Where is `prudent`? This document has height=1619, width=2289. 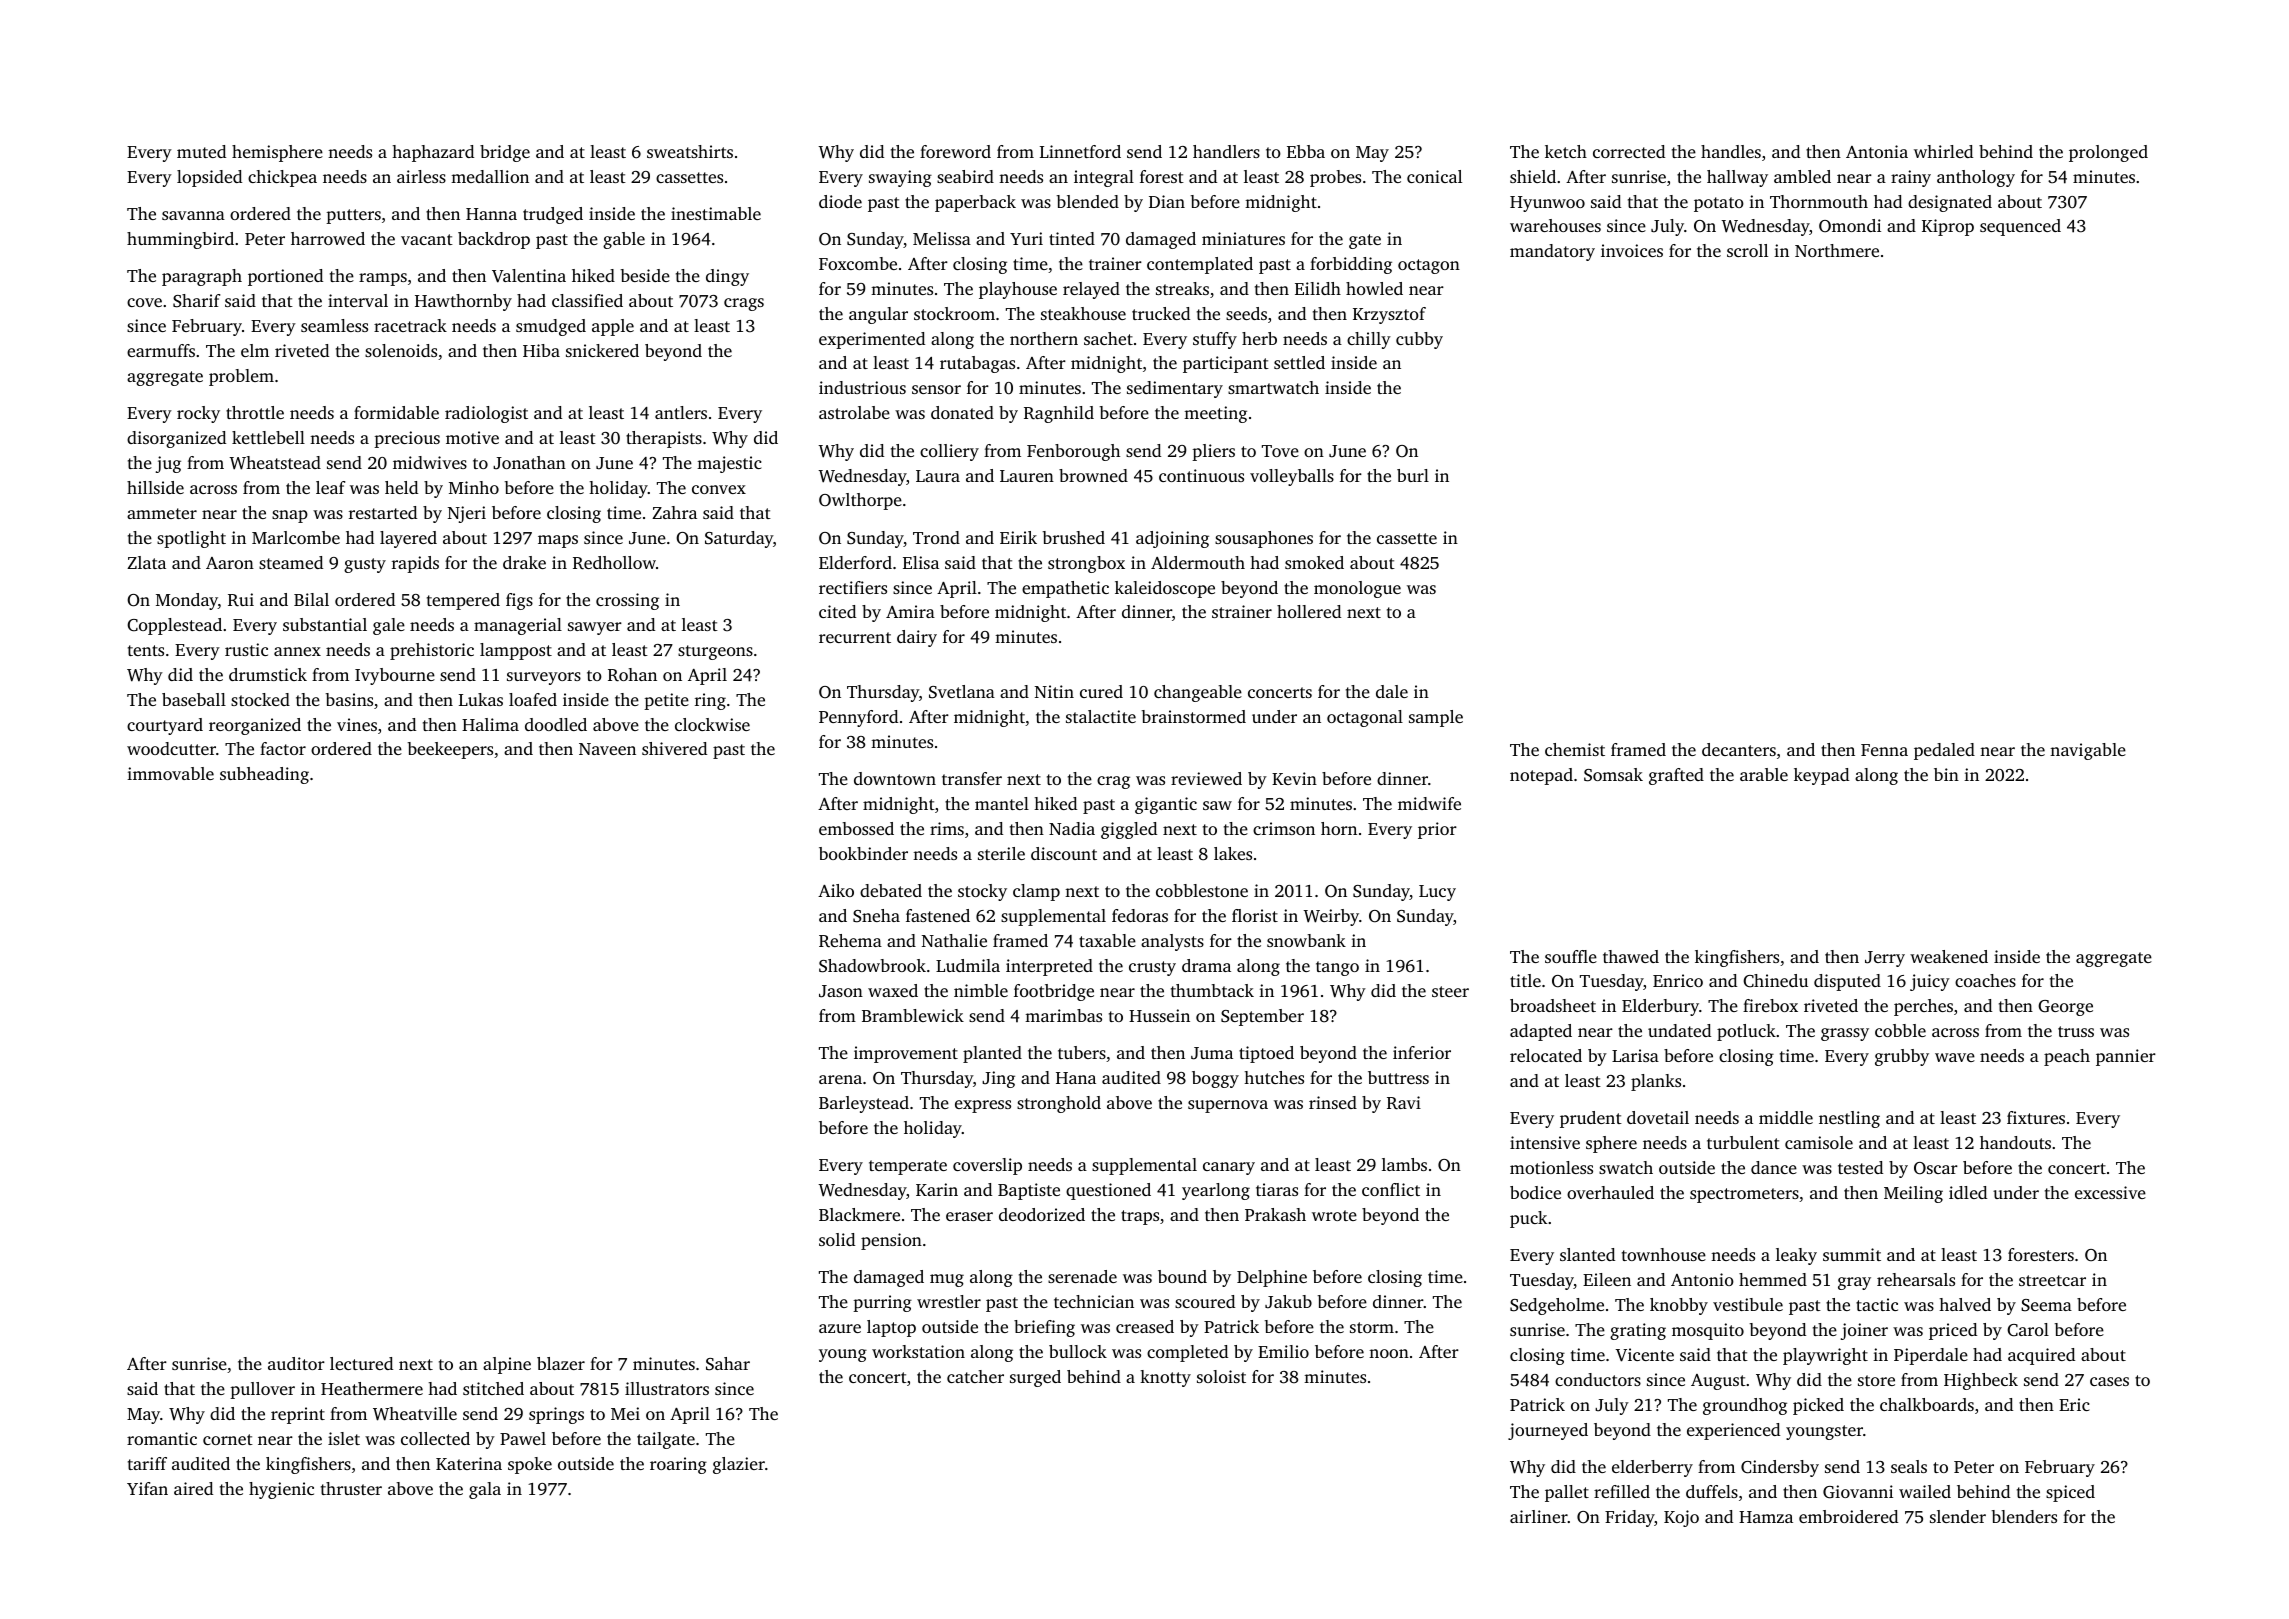
prudent is located at coordinates (1591, 1119).
